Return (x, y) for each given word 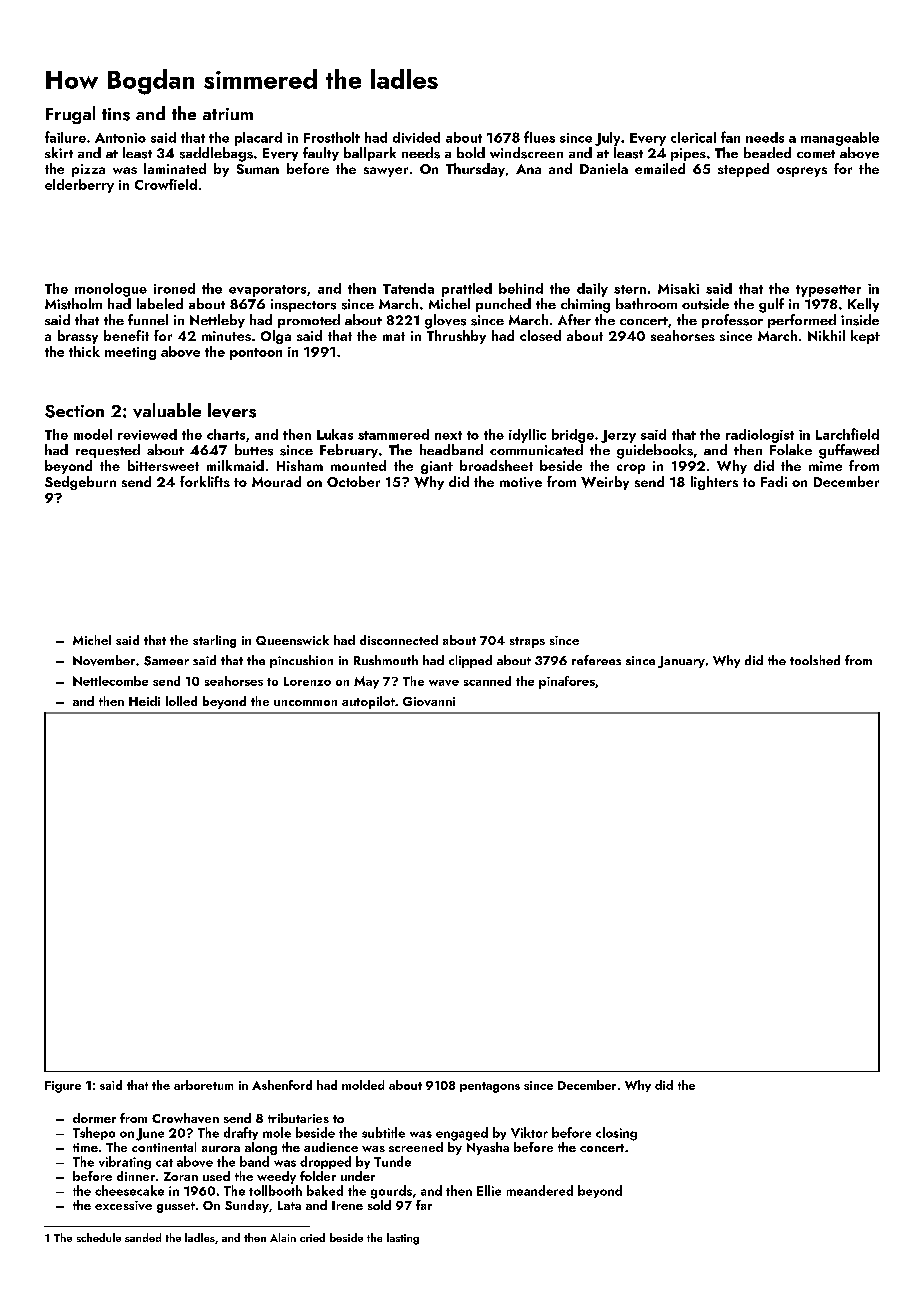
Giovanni (429, 701)
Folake (791, 449)
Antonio (120, 138)
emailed (660, 168)
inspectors (303, 305)
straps (527, 642)
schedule (99, 1237)
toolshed (815, 660)
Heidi (144, 701)
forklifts (205, 481)
